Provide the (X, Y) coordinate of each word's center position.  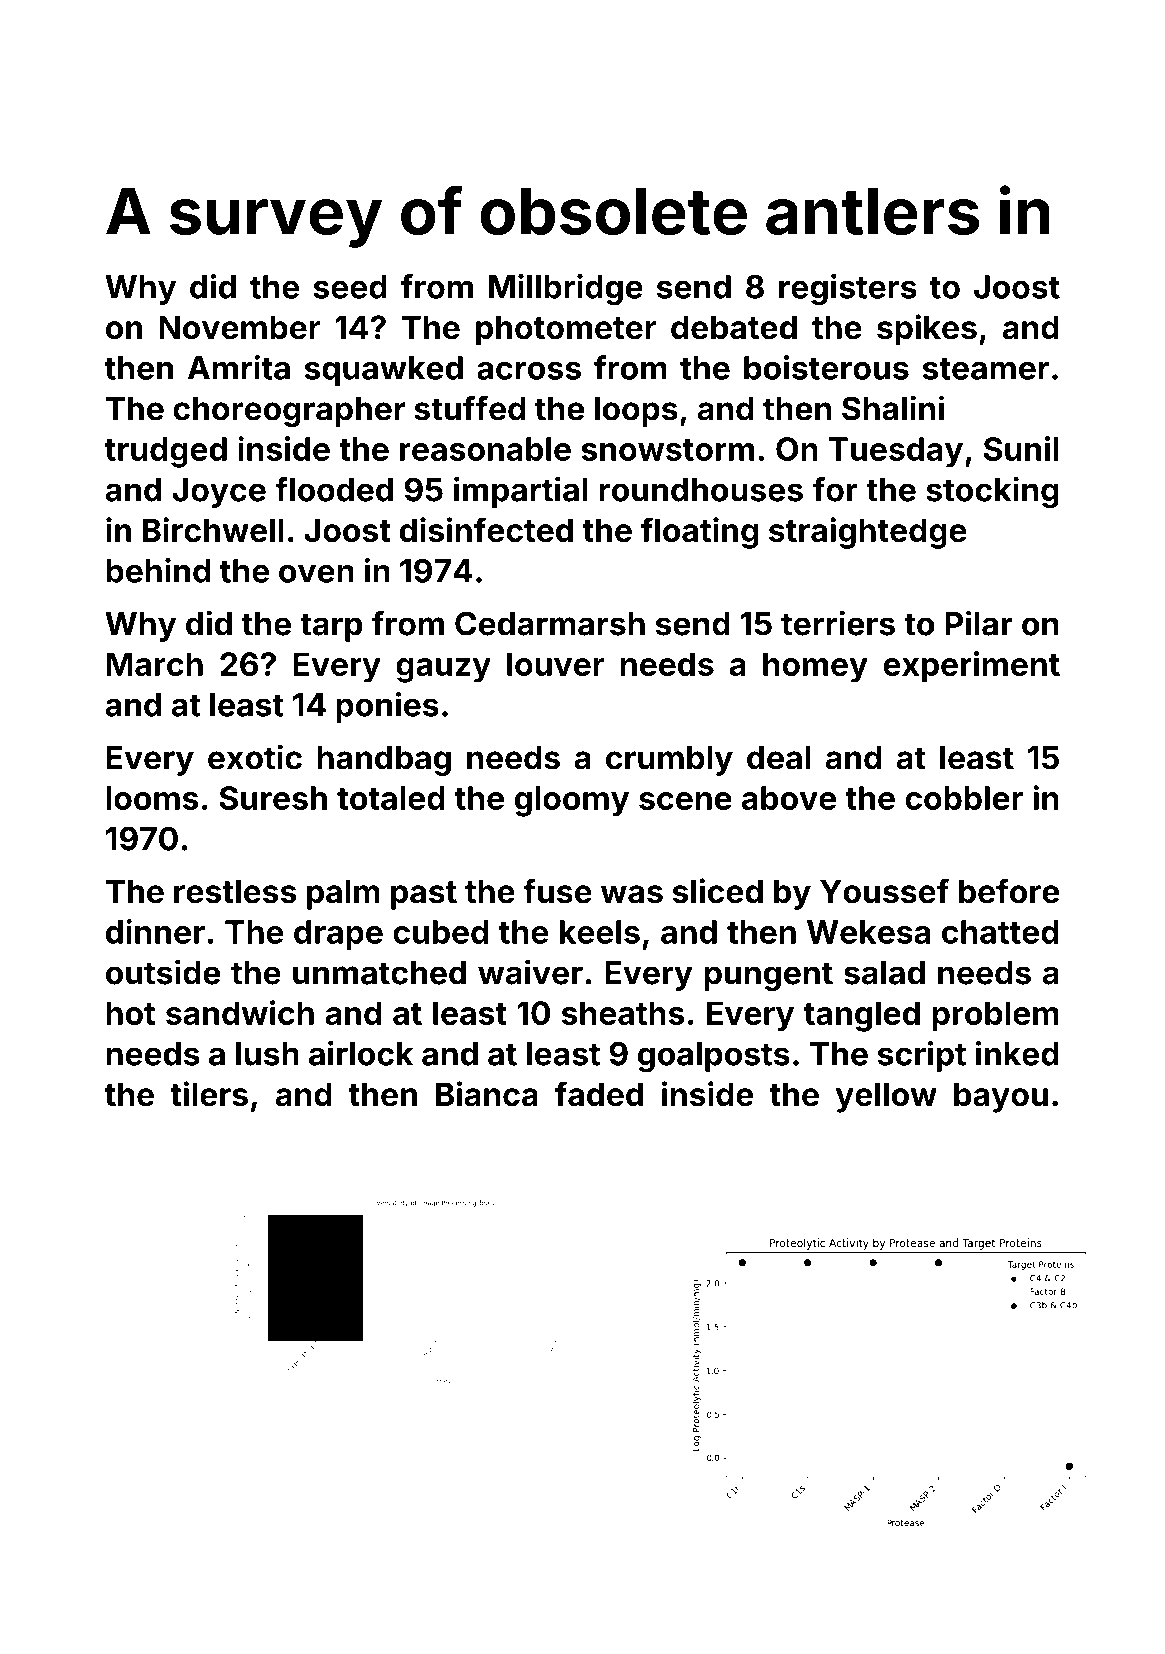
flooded (334, 489)
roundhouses (701, 490)
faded (599, 1094)
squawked (384, 371)
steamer (986, 369)
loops (636, 412)
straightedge (868, 533)
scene (685, 801)
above (789, 798)
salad (884, 973)
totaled (391, 798)
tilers (209, 1094)
